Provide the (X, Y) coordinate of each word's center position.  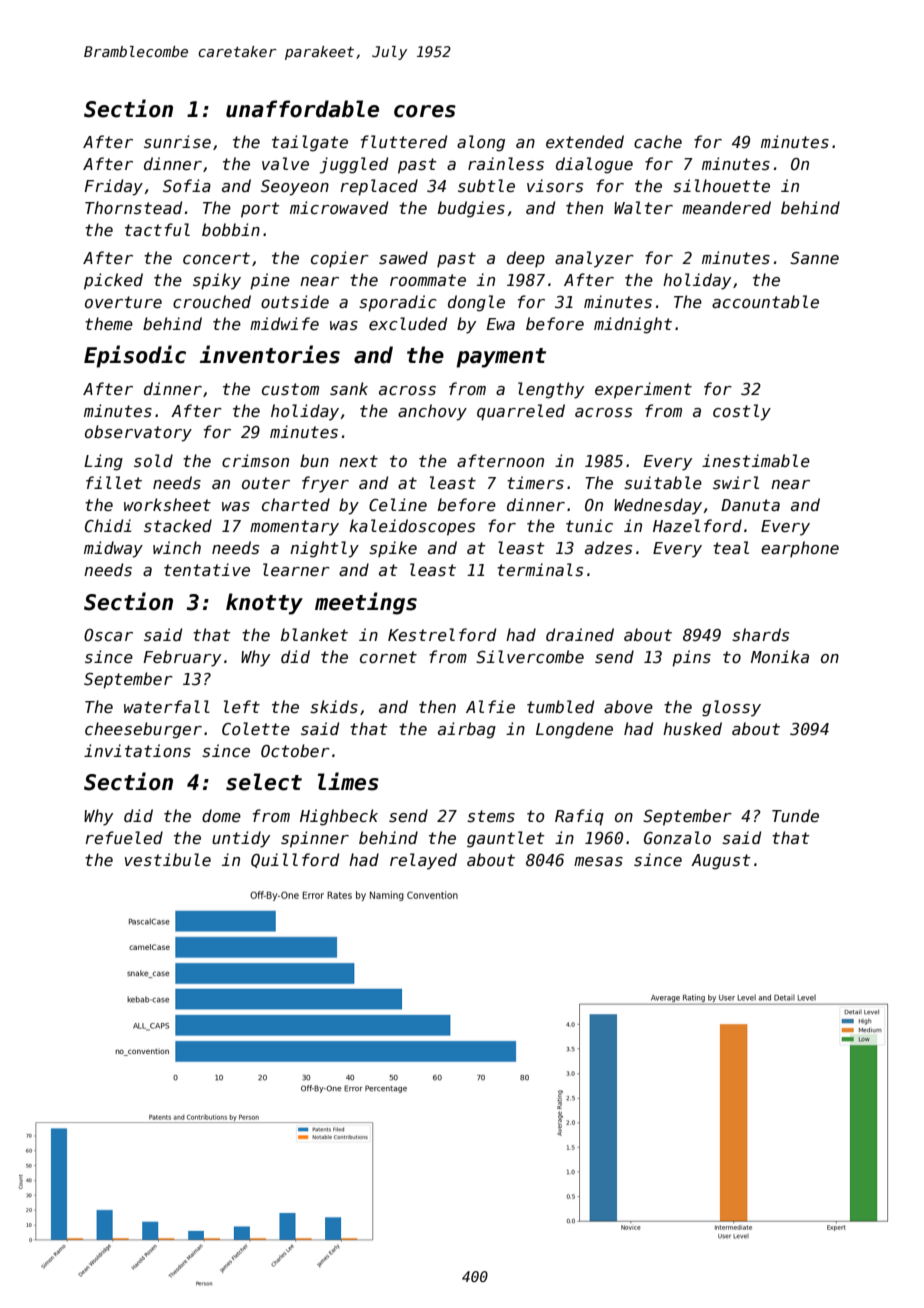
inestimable (756, 461)
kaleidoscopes (412, 527)
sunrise (177, 141)
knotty (264, 604)
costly (742, 412)
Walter (643, 207)
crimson (255, 461)
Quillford (295, 860)
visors (555, 186)
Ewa (501, 324)
